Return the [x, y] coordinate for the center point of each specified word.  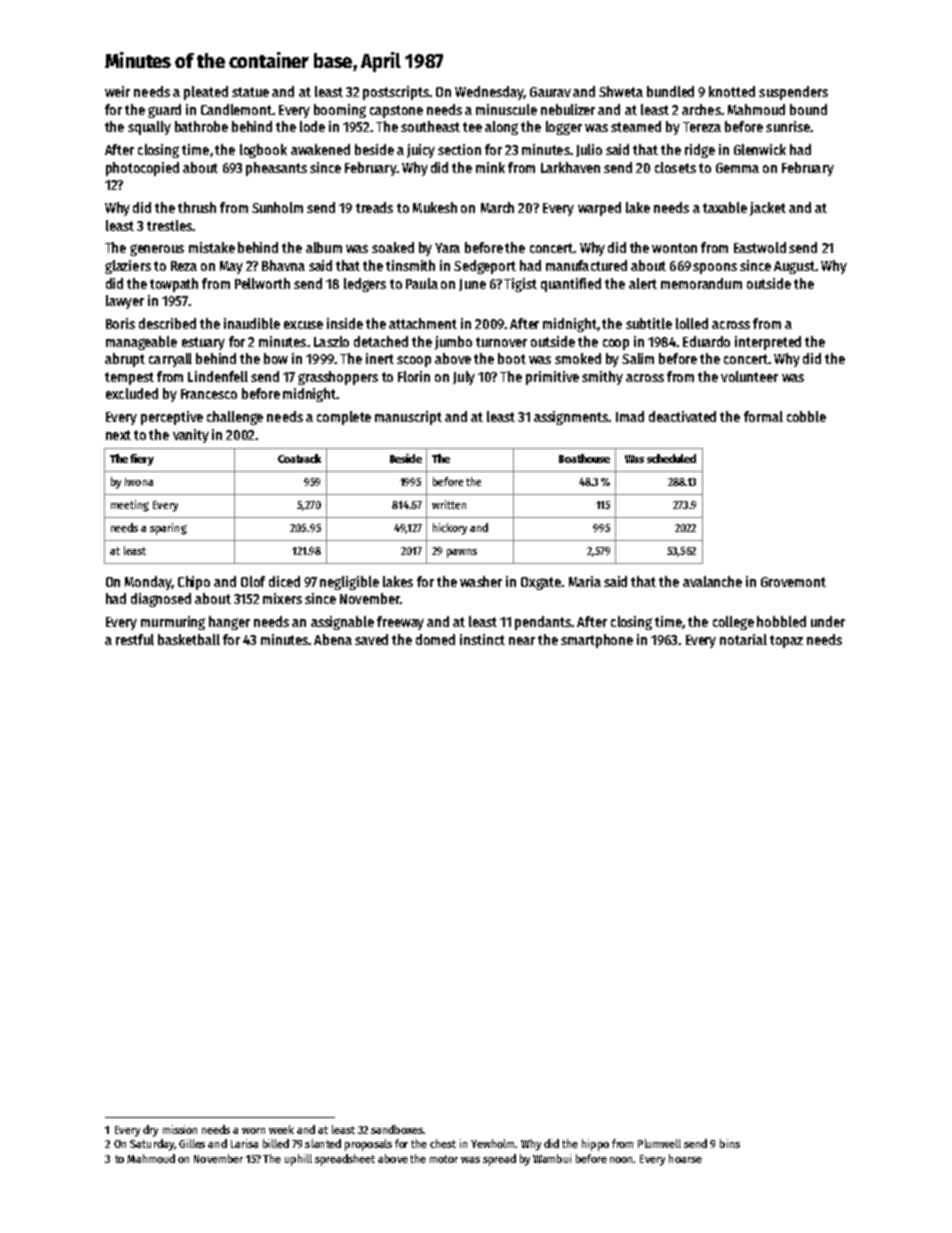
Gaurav [550, 92]
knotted [732, 91]
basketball [189, 639]
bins [730, 1143]
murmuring [173, 623]
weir [117, 91]
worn [253, 1131]
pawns [462, 553]
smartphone [597, 641]
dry [150, 1131]
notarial [743, 639]
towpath [174, 285]
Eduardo [706, 341]
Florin [414, 376]
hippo [595, 1145]
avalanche [712, 581]
